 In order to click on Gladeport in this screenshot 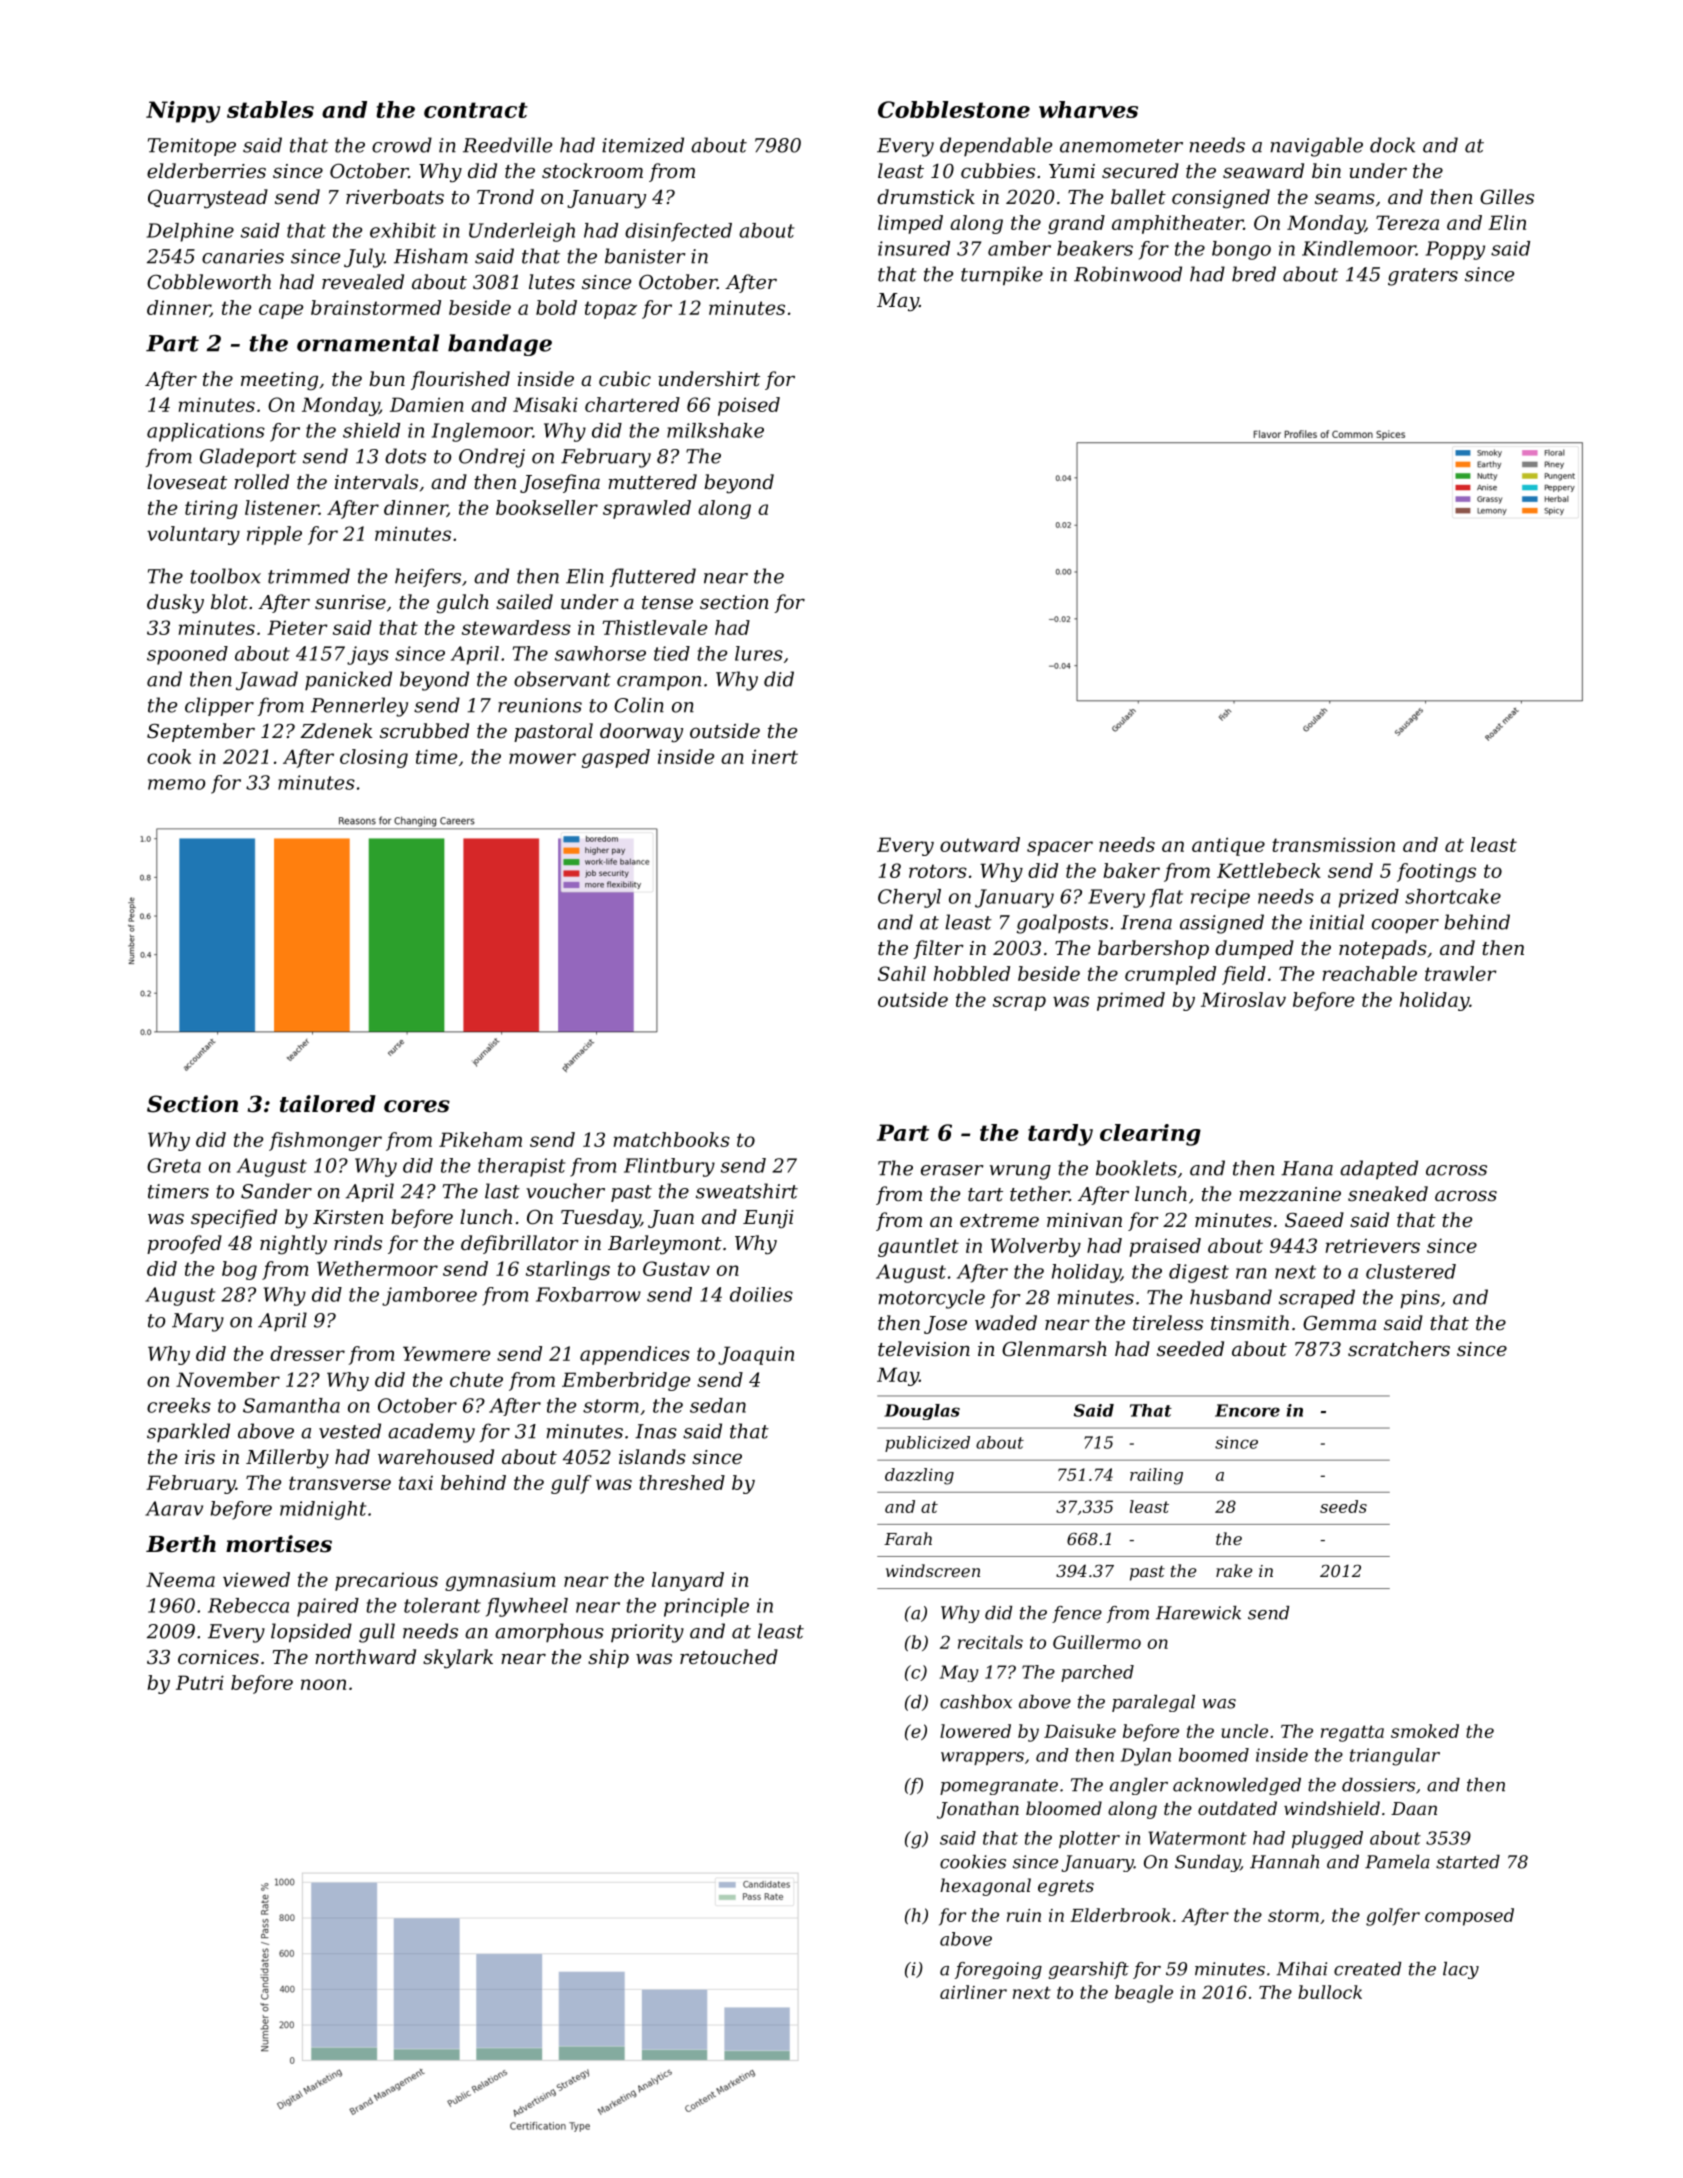, I will do `click(248, 458)`.
